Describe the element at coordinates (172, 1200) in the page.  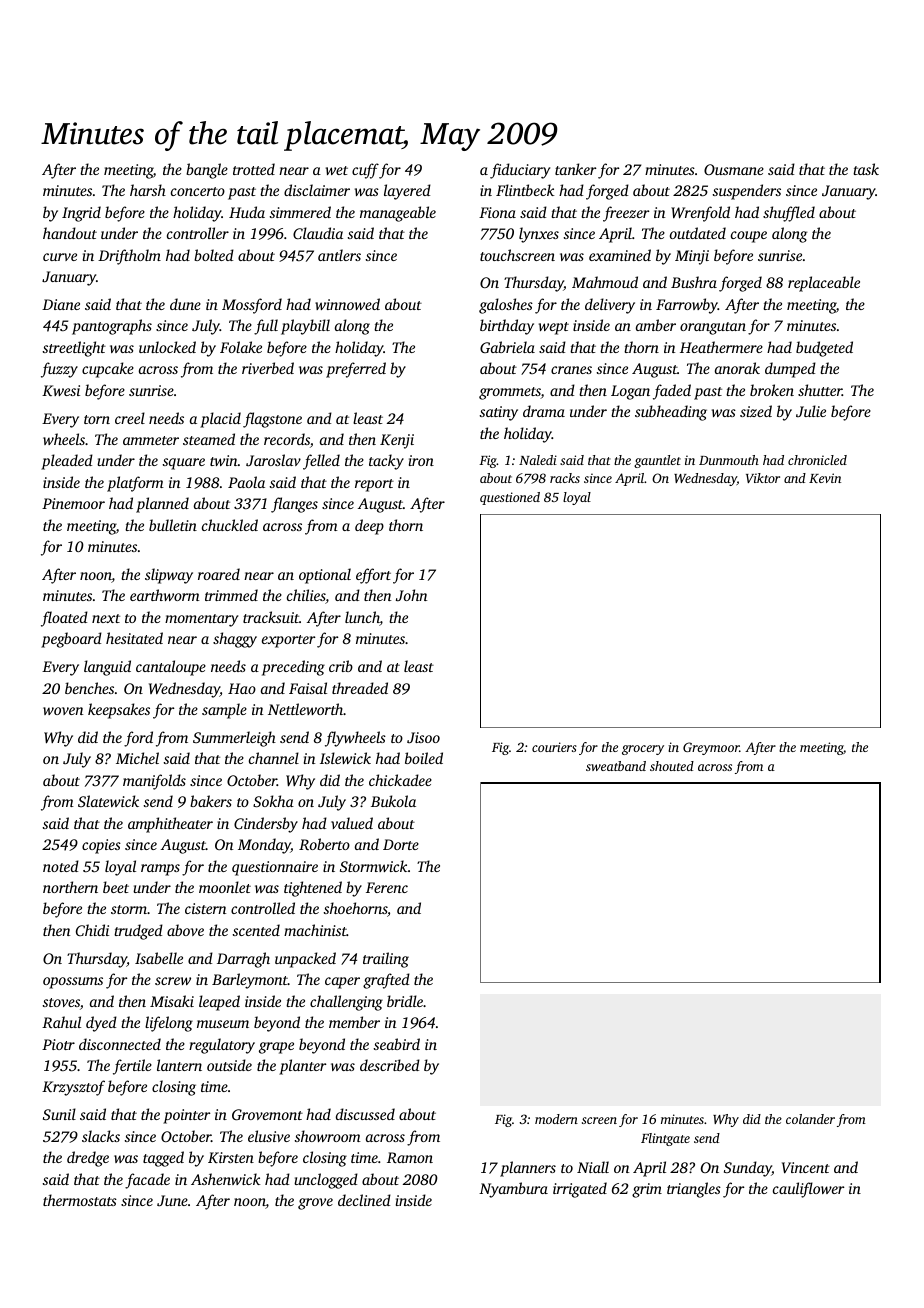
I see `June` at that location.
